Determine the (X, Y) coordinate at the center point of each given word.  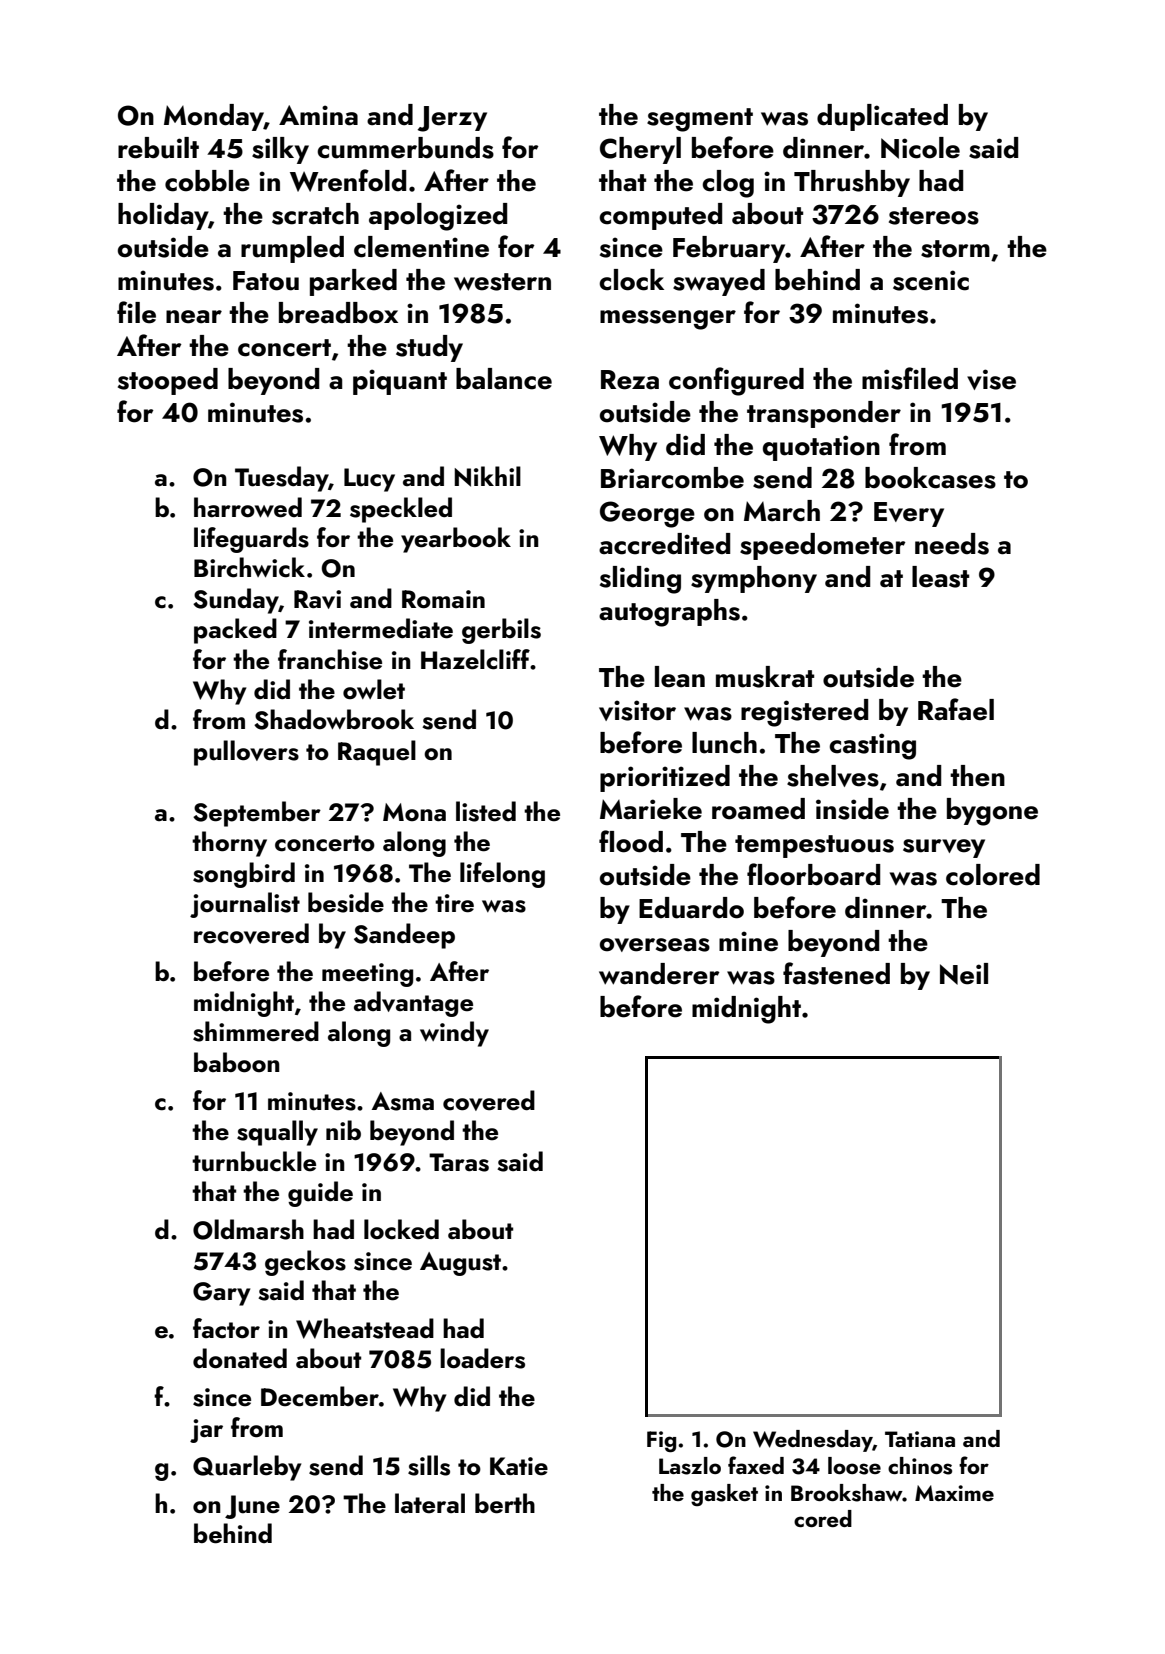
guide (320, 1194)
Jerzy (452, 119)
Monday (214, 117)
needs (952, 544)
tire (454, 903)
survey (944, 848)
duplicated (882, 117)
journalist (245, 905)
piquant (400, 382)
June (252, 1507)
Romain (443, 599)
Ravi (317, 599)
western (502, 282)
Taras (459, 1162)
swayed (719, 282)
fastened (836, 973)
